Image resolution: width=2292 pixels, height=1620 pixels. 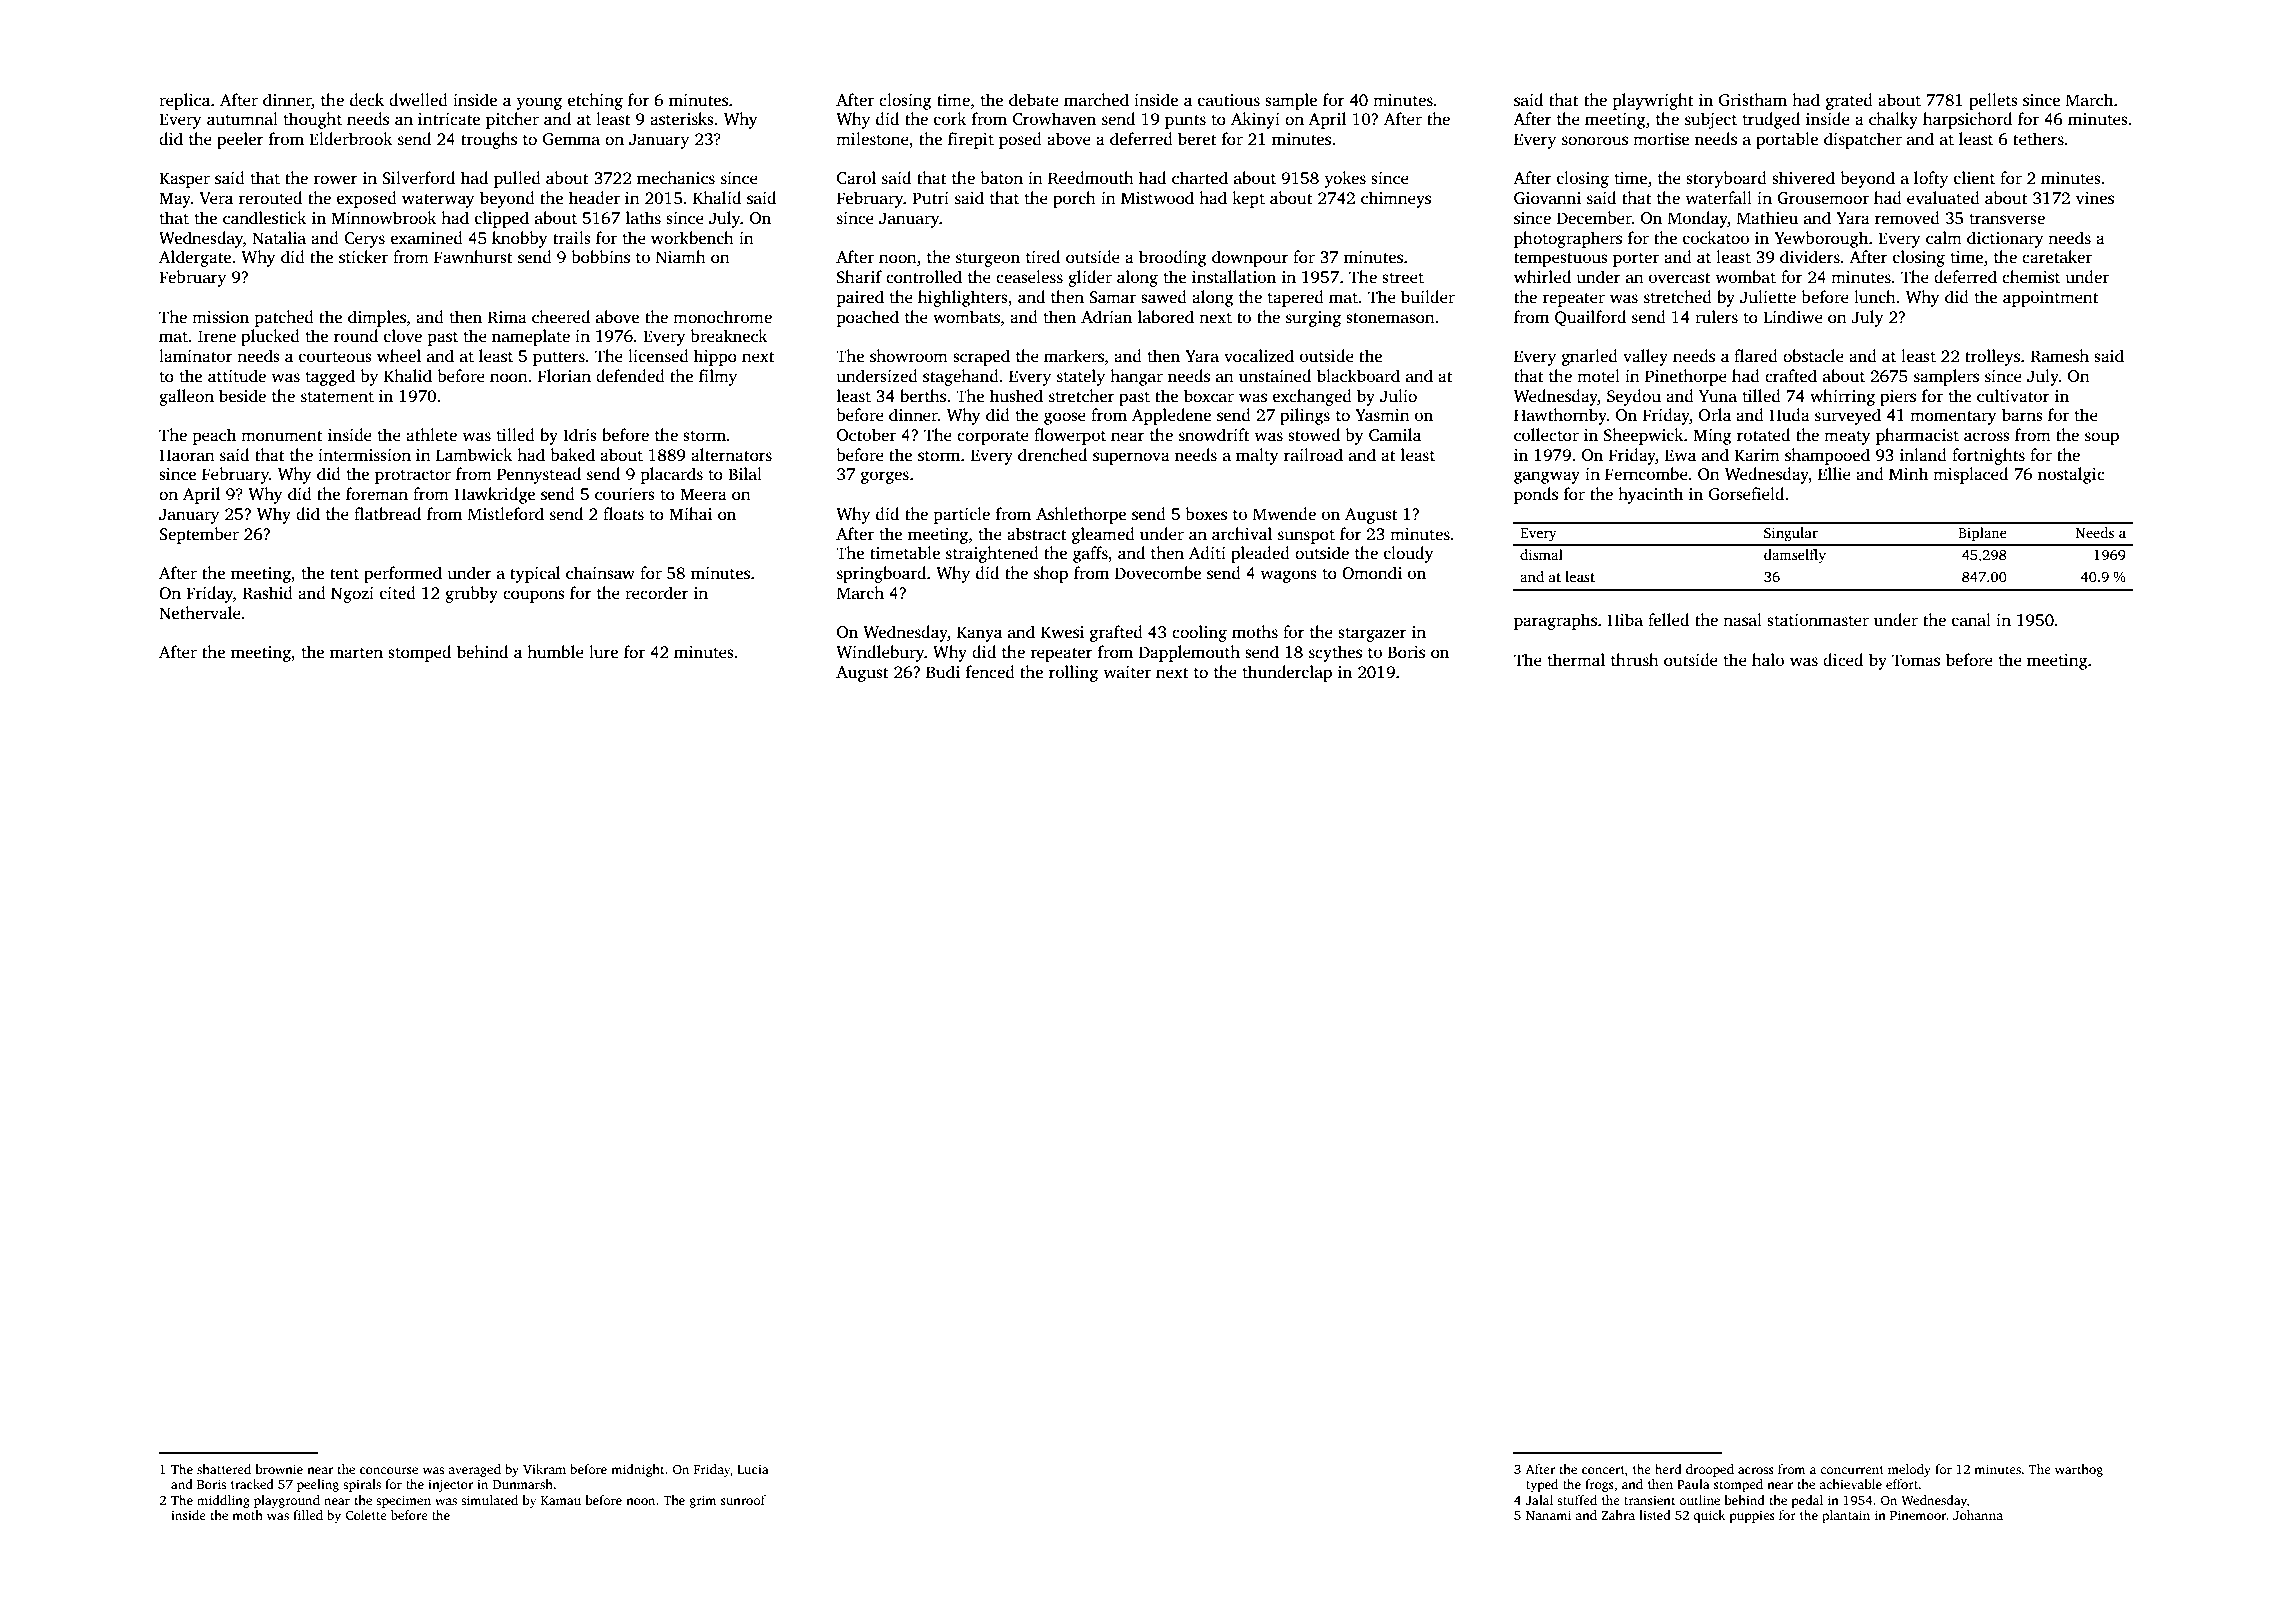 What do you see at coordinates (1618, 1515) in the image?
I see `Zahra` at bounding box center [1618, 1515].
